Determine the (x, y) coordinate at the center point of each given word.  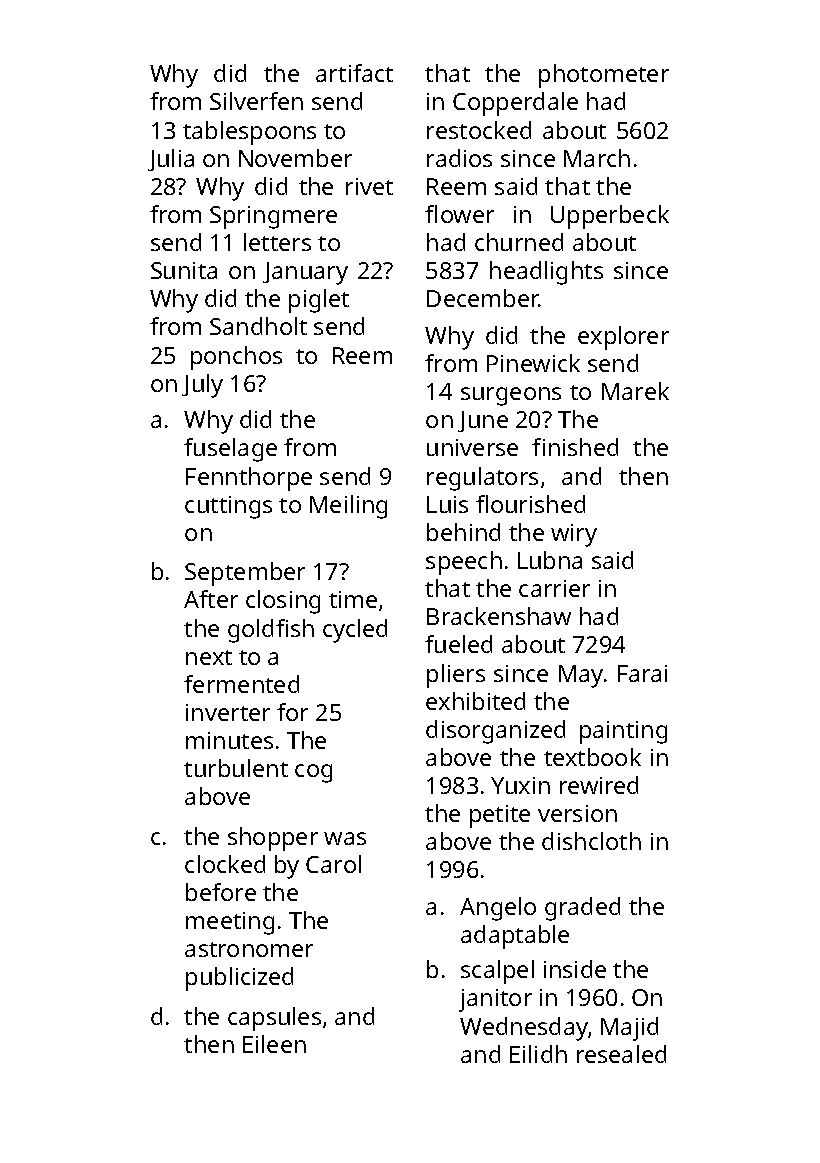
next (209, 657)
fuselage (230, 450)
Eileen (274, 1044)
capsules (274, 1019)
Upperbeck (610, 217)
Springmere (273, 217)
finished (575, 447)
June (483, 421)
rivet (369, 186)
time (353, 599)
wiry (574, 535)
